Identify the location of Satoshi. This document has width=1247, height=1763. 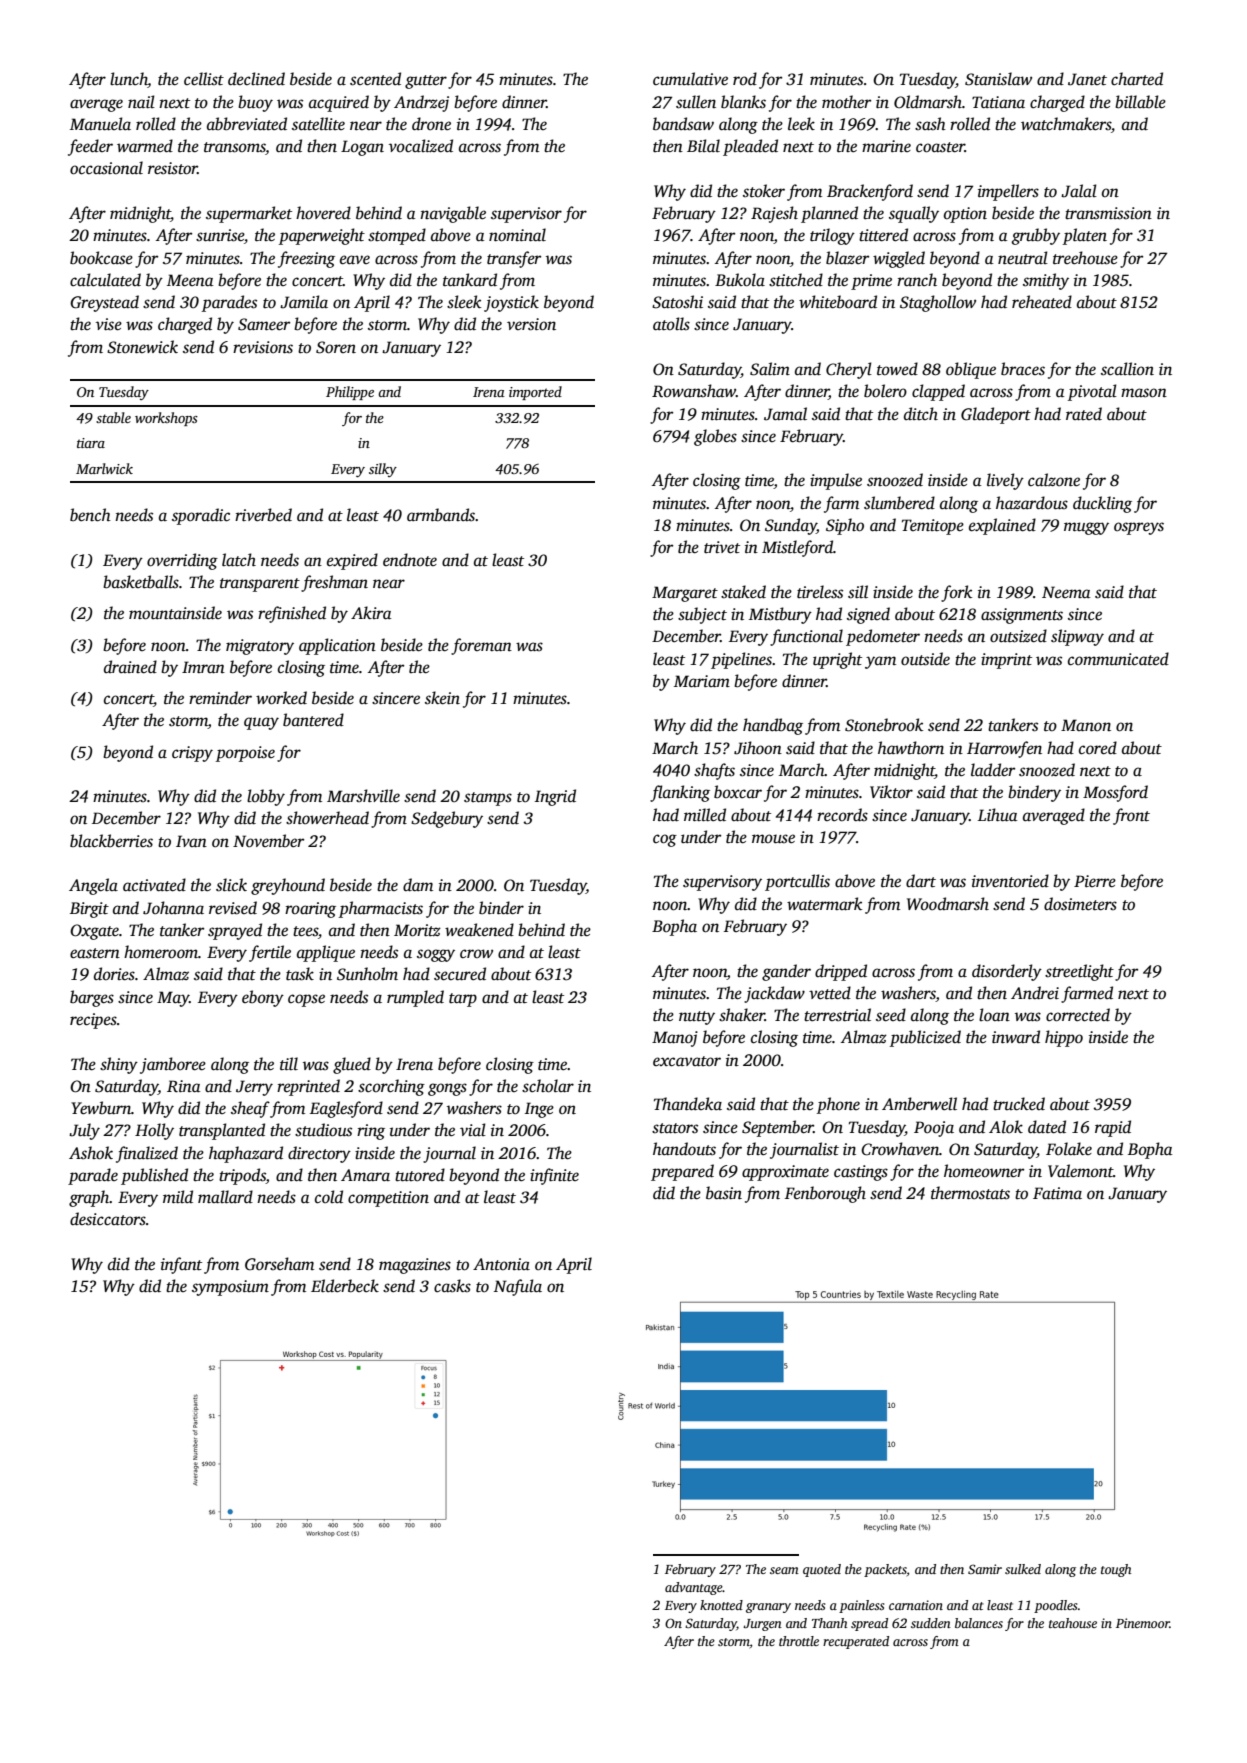
(677, 302).
